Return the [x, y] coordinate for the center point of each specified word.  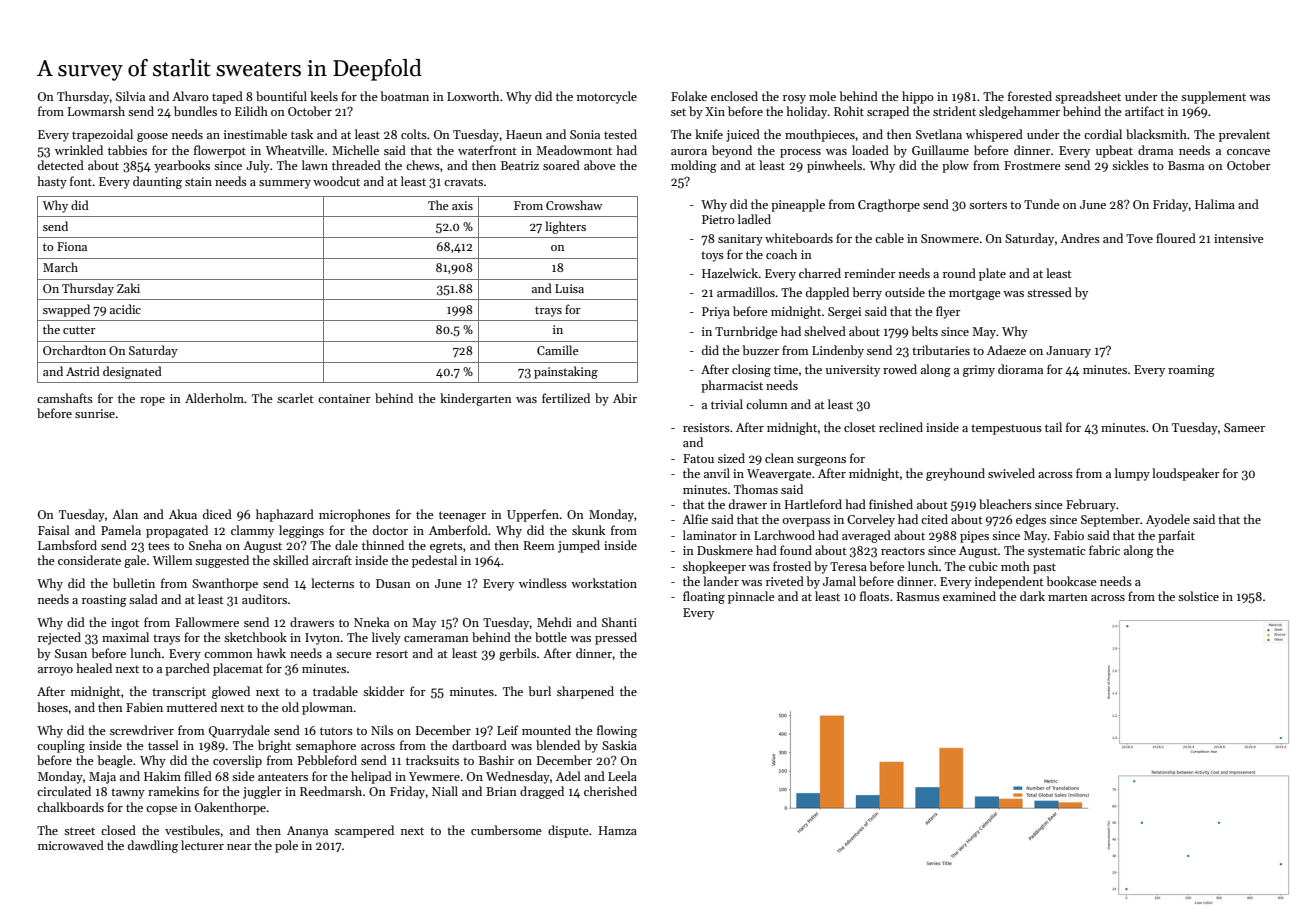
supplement [1213, 97]
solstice [1198, 596]
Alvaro [190, 96]
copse [161, 810]
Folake [689, 96]
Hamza [618, 830]
